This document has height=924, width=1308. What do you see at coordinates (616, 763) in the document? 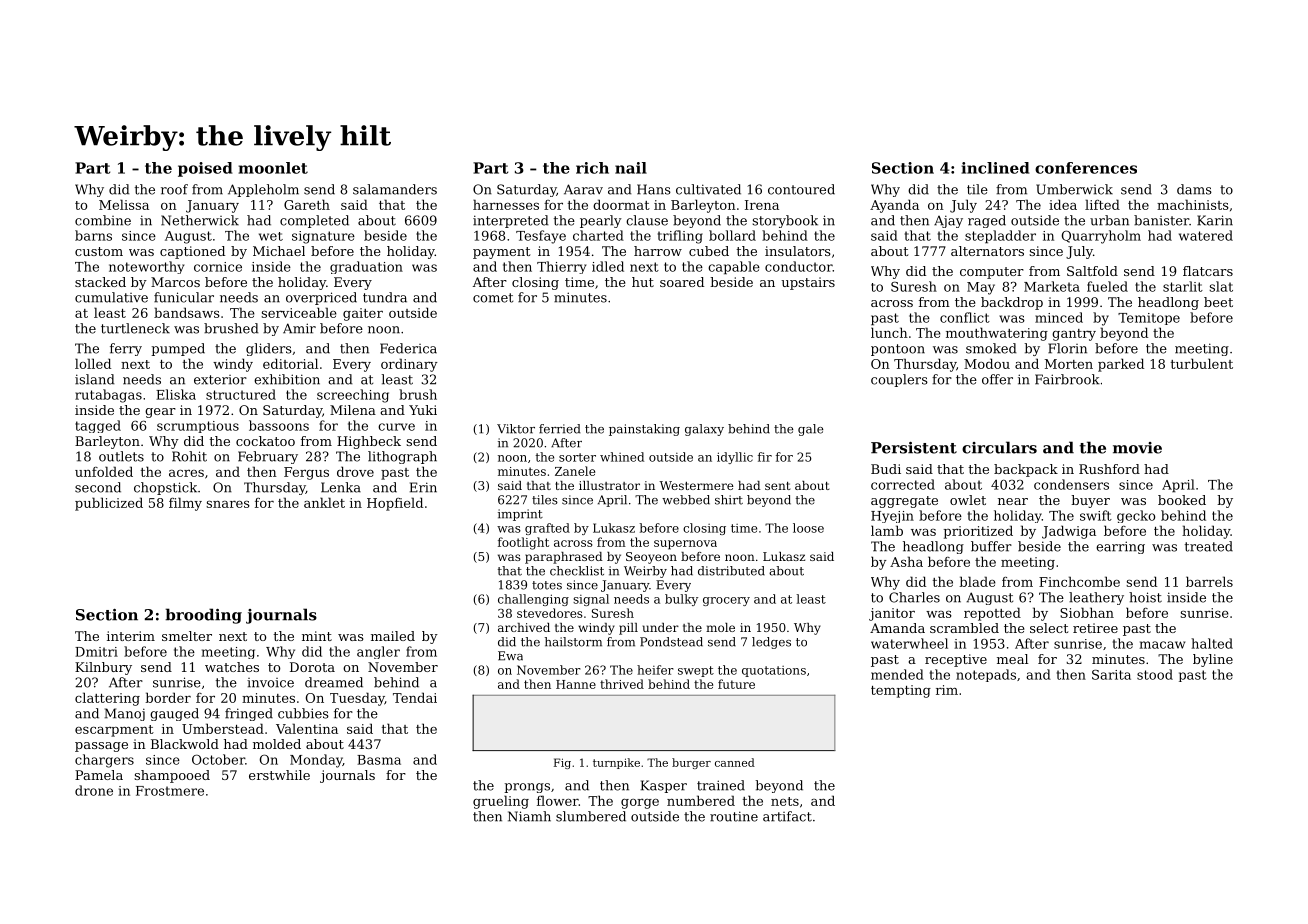
I see `turnpike` at bounding box center [616, 763].
